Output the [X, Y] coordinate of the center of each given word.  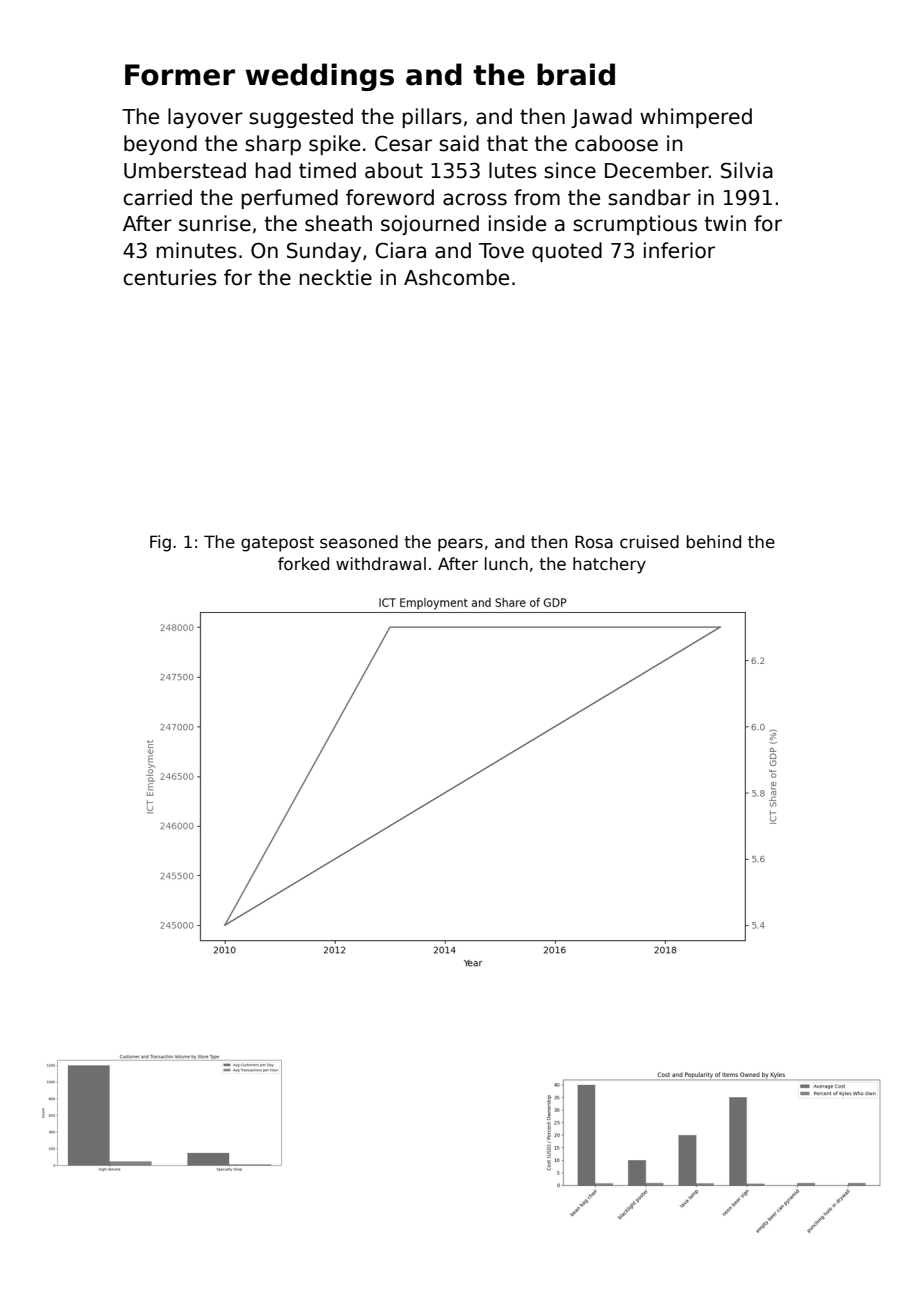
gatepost [277, 544]
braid [576, 74]
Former [180, 75]
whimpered [696, 118]
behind [714, 542]
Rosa [594, 542]
